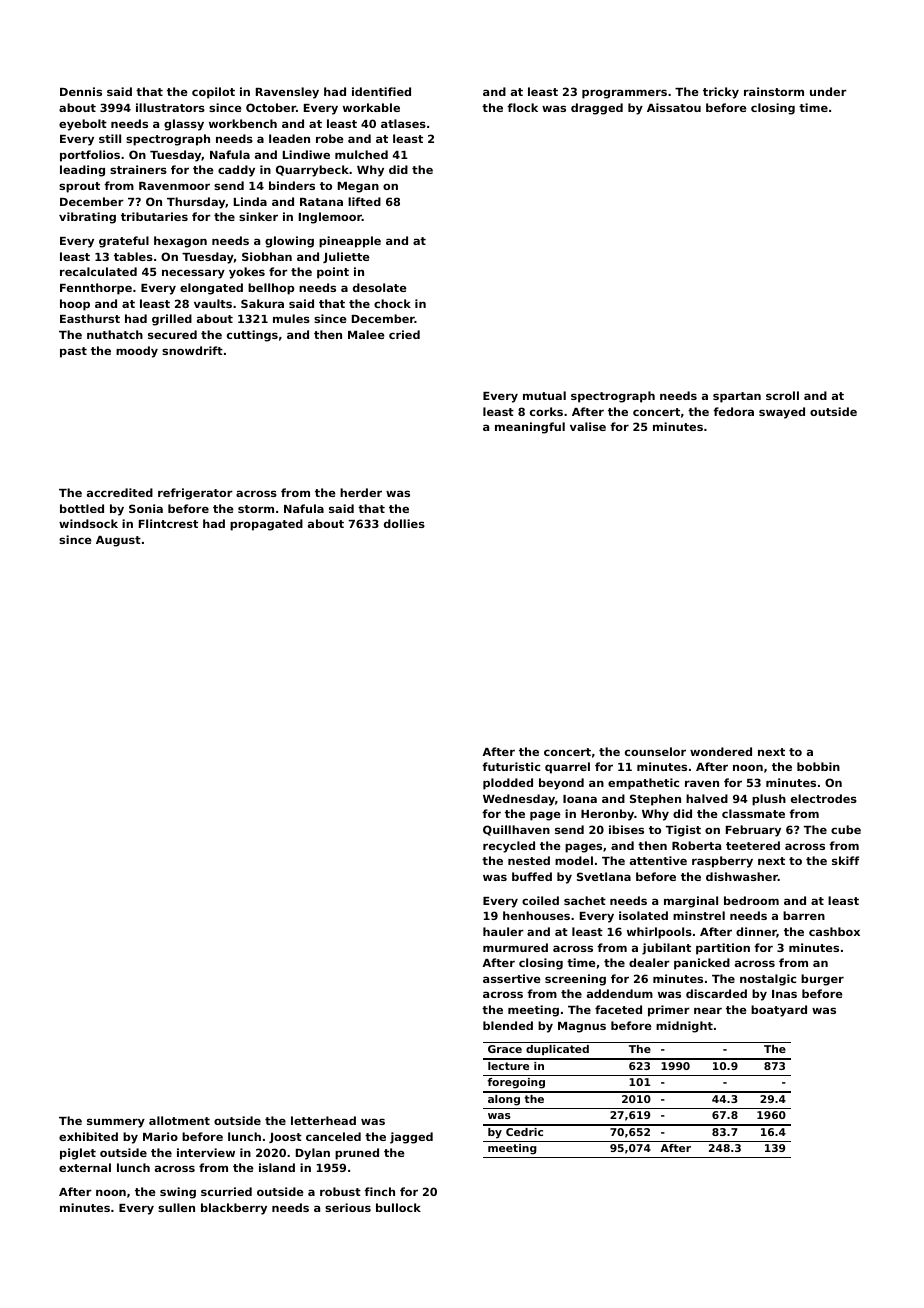 The height and width of the document is (1308, 924). I want to click on dishwasher, so click(742, 876).
